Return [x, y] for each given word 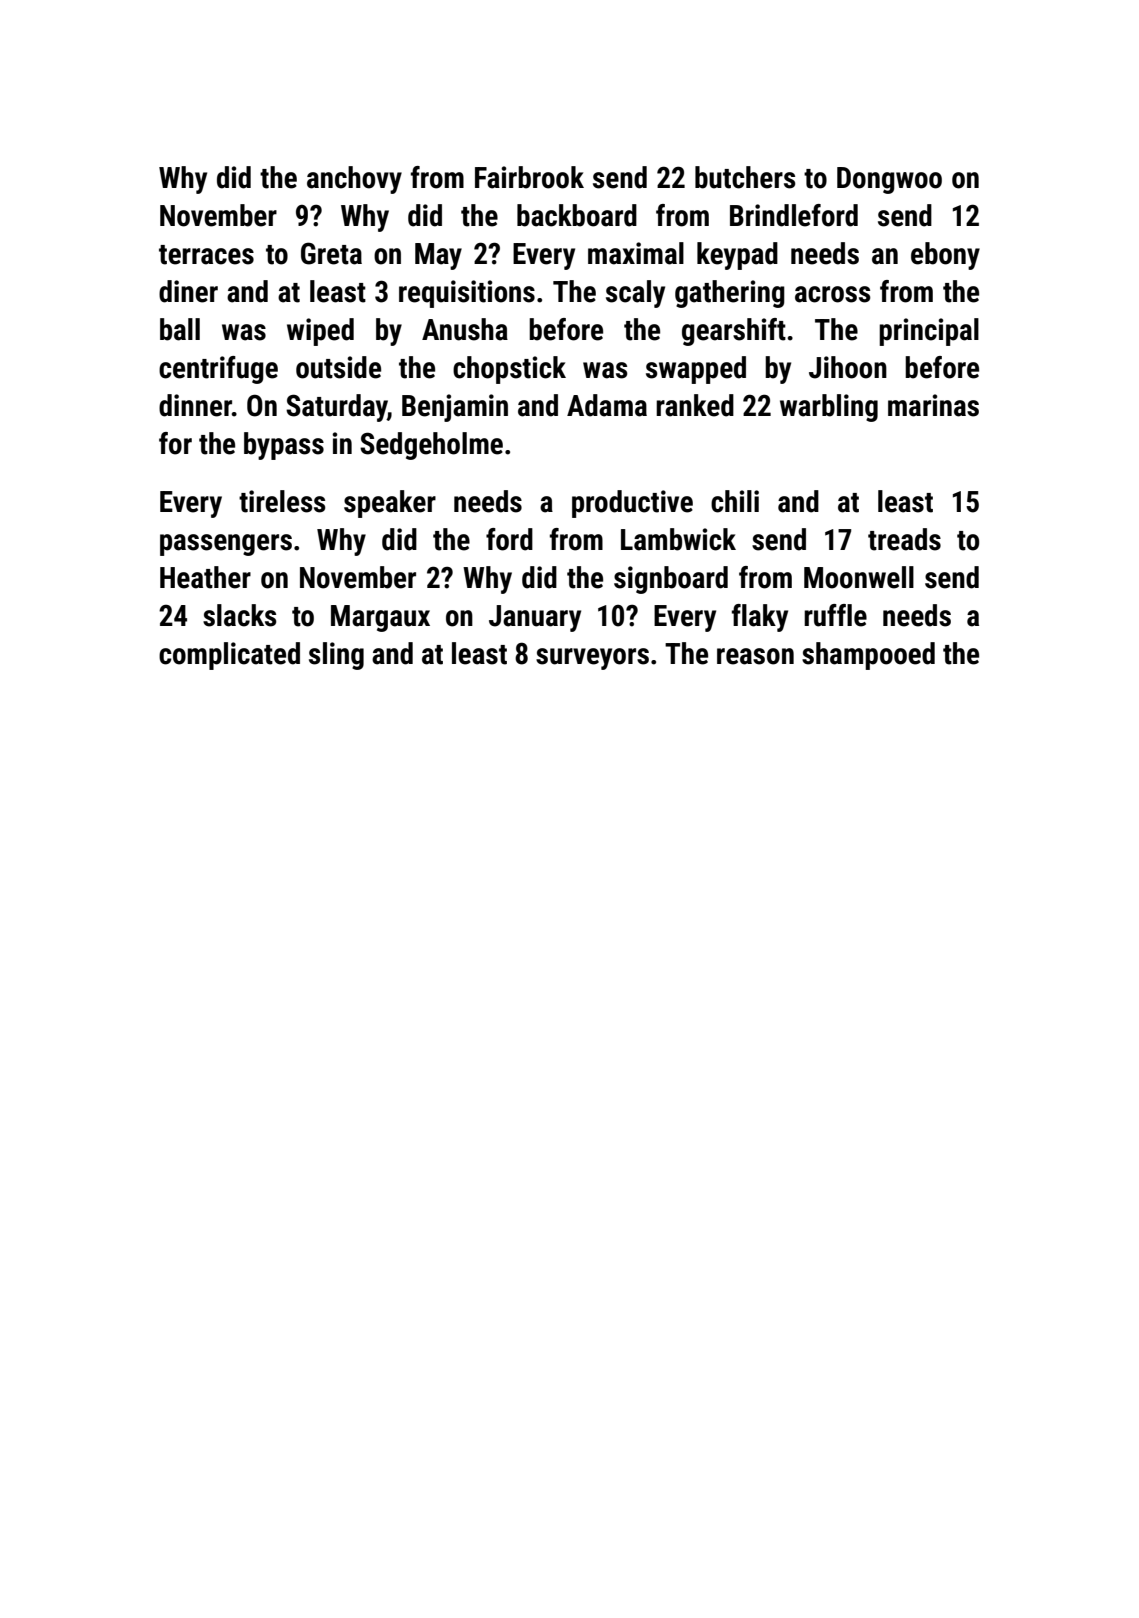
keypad [737, 256]
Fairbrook [529, 177]
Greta [331, 253]
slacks [240, 615]
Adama [607, 405]
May [438, 256]
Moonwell [859, 577]
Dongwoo [889, 180]
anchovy [354, 180]
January [535, 618]
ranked [695, 405]
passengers [226, 545]
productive [632, 504]
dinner [195, 405]
